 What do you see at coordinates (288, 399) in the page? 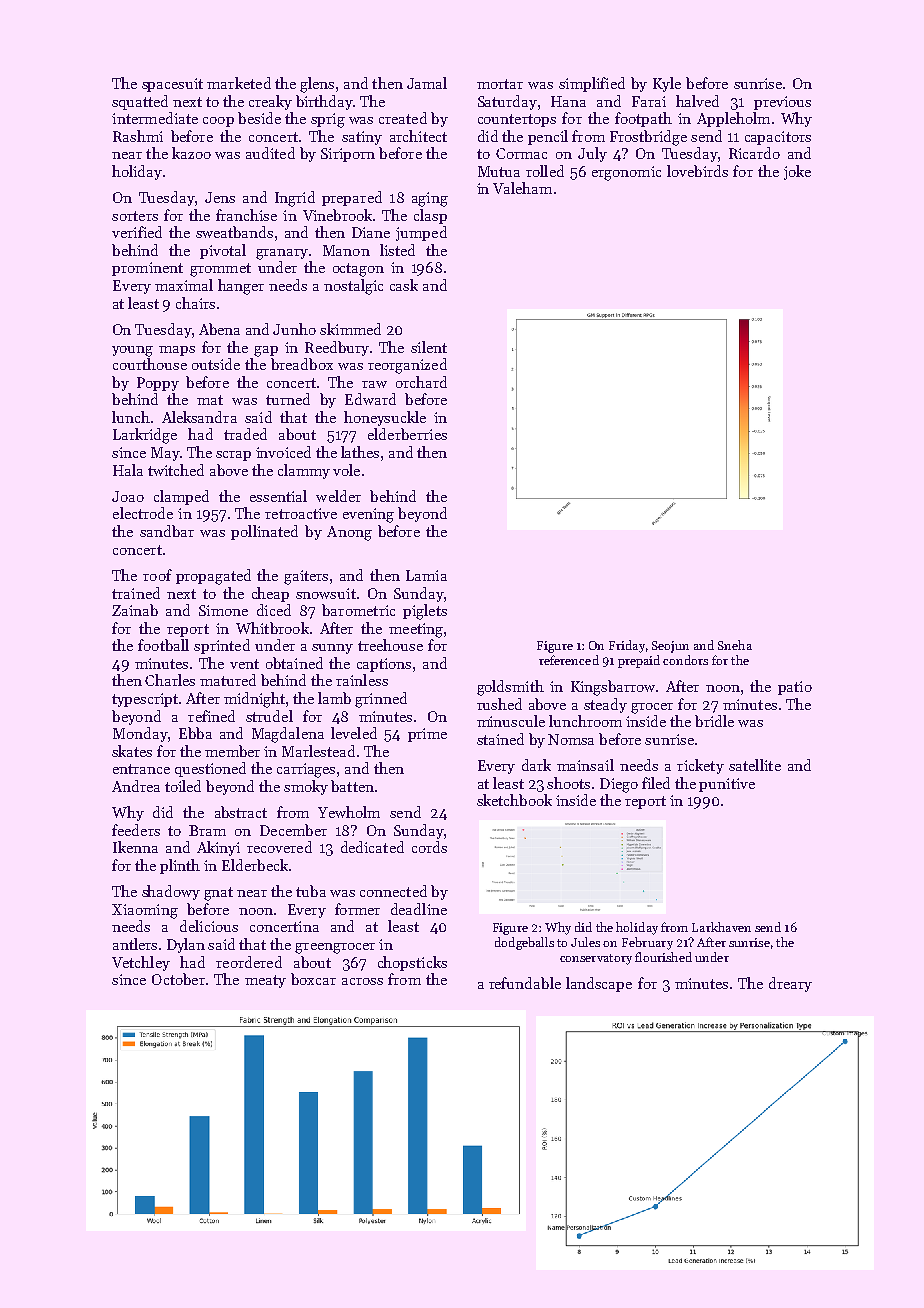
I see `turned` at bounding box center [288, 399].
